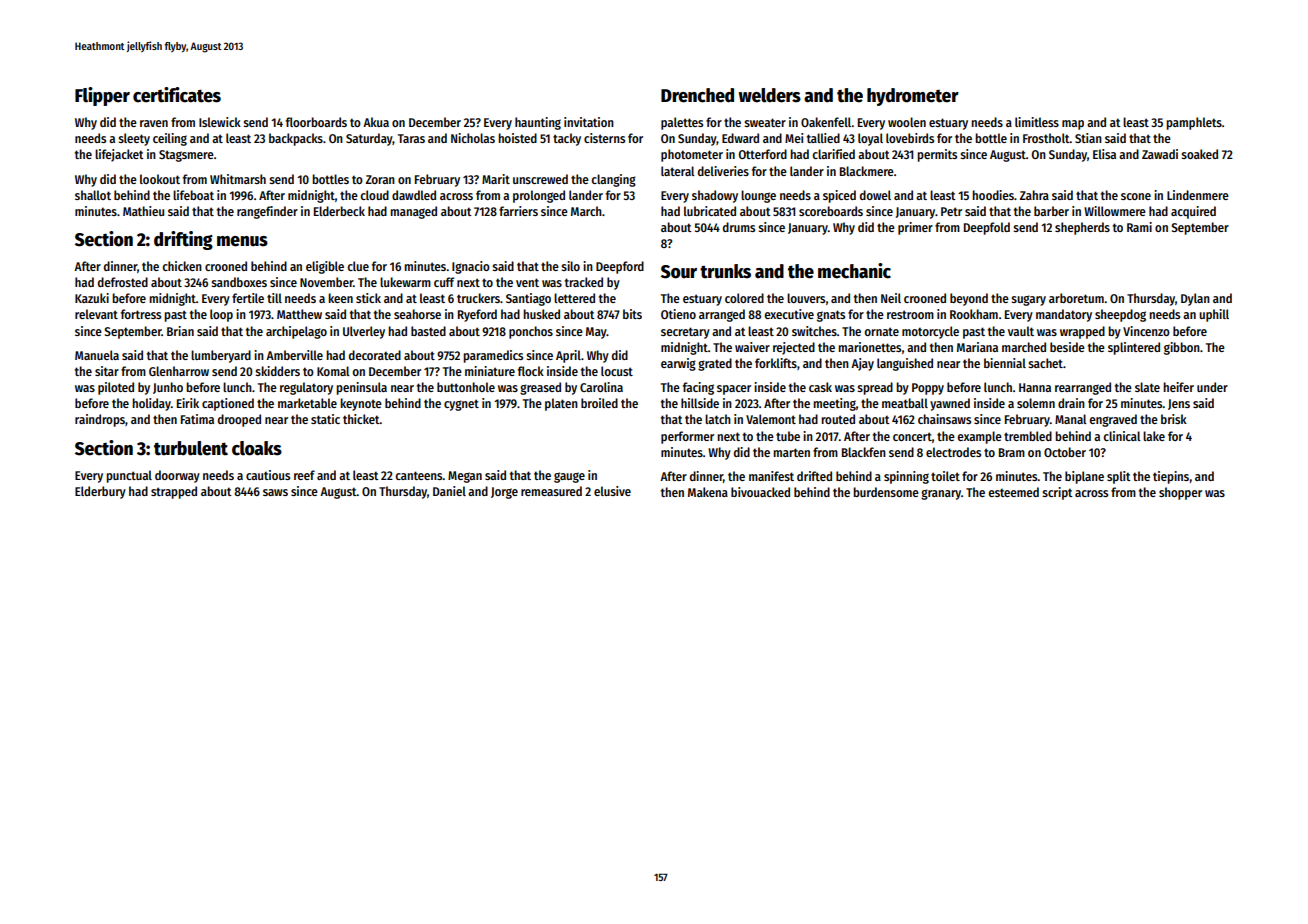 The image size is (1308, 924). What do you see at coordinates (1179, 404) in the document?
I see `Jens` at bounding box center [1179, 404].
